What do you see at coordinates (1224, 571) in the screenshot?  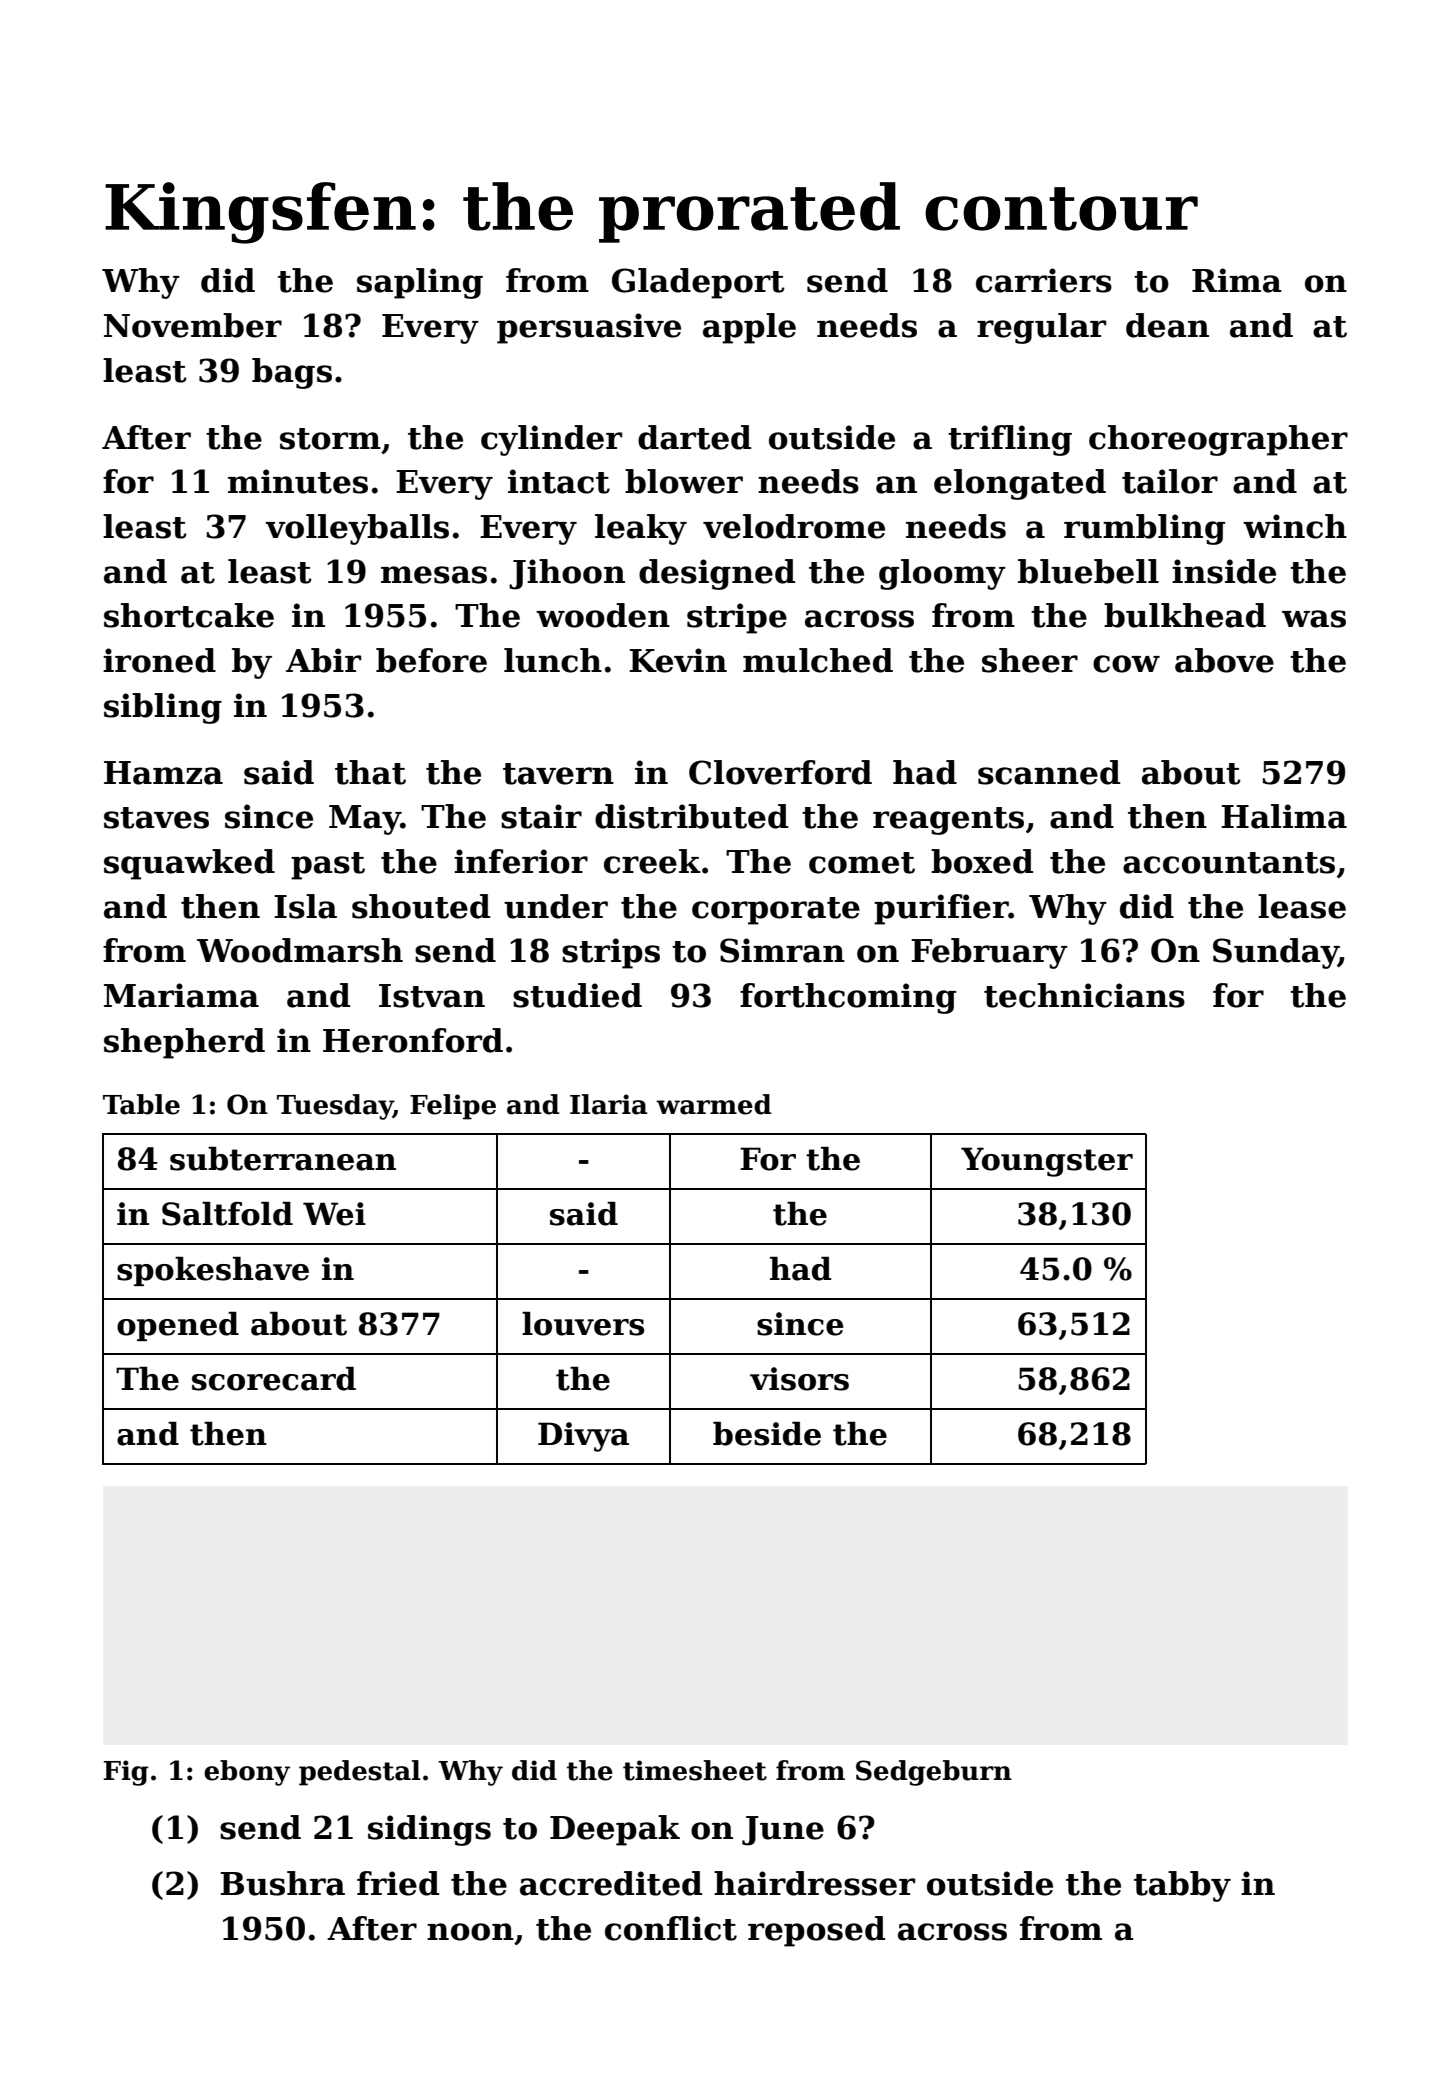 I see `inside` at bounding box center [1224, 571].
